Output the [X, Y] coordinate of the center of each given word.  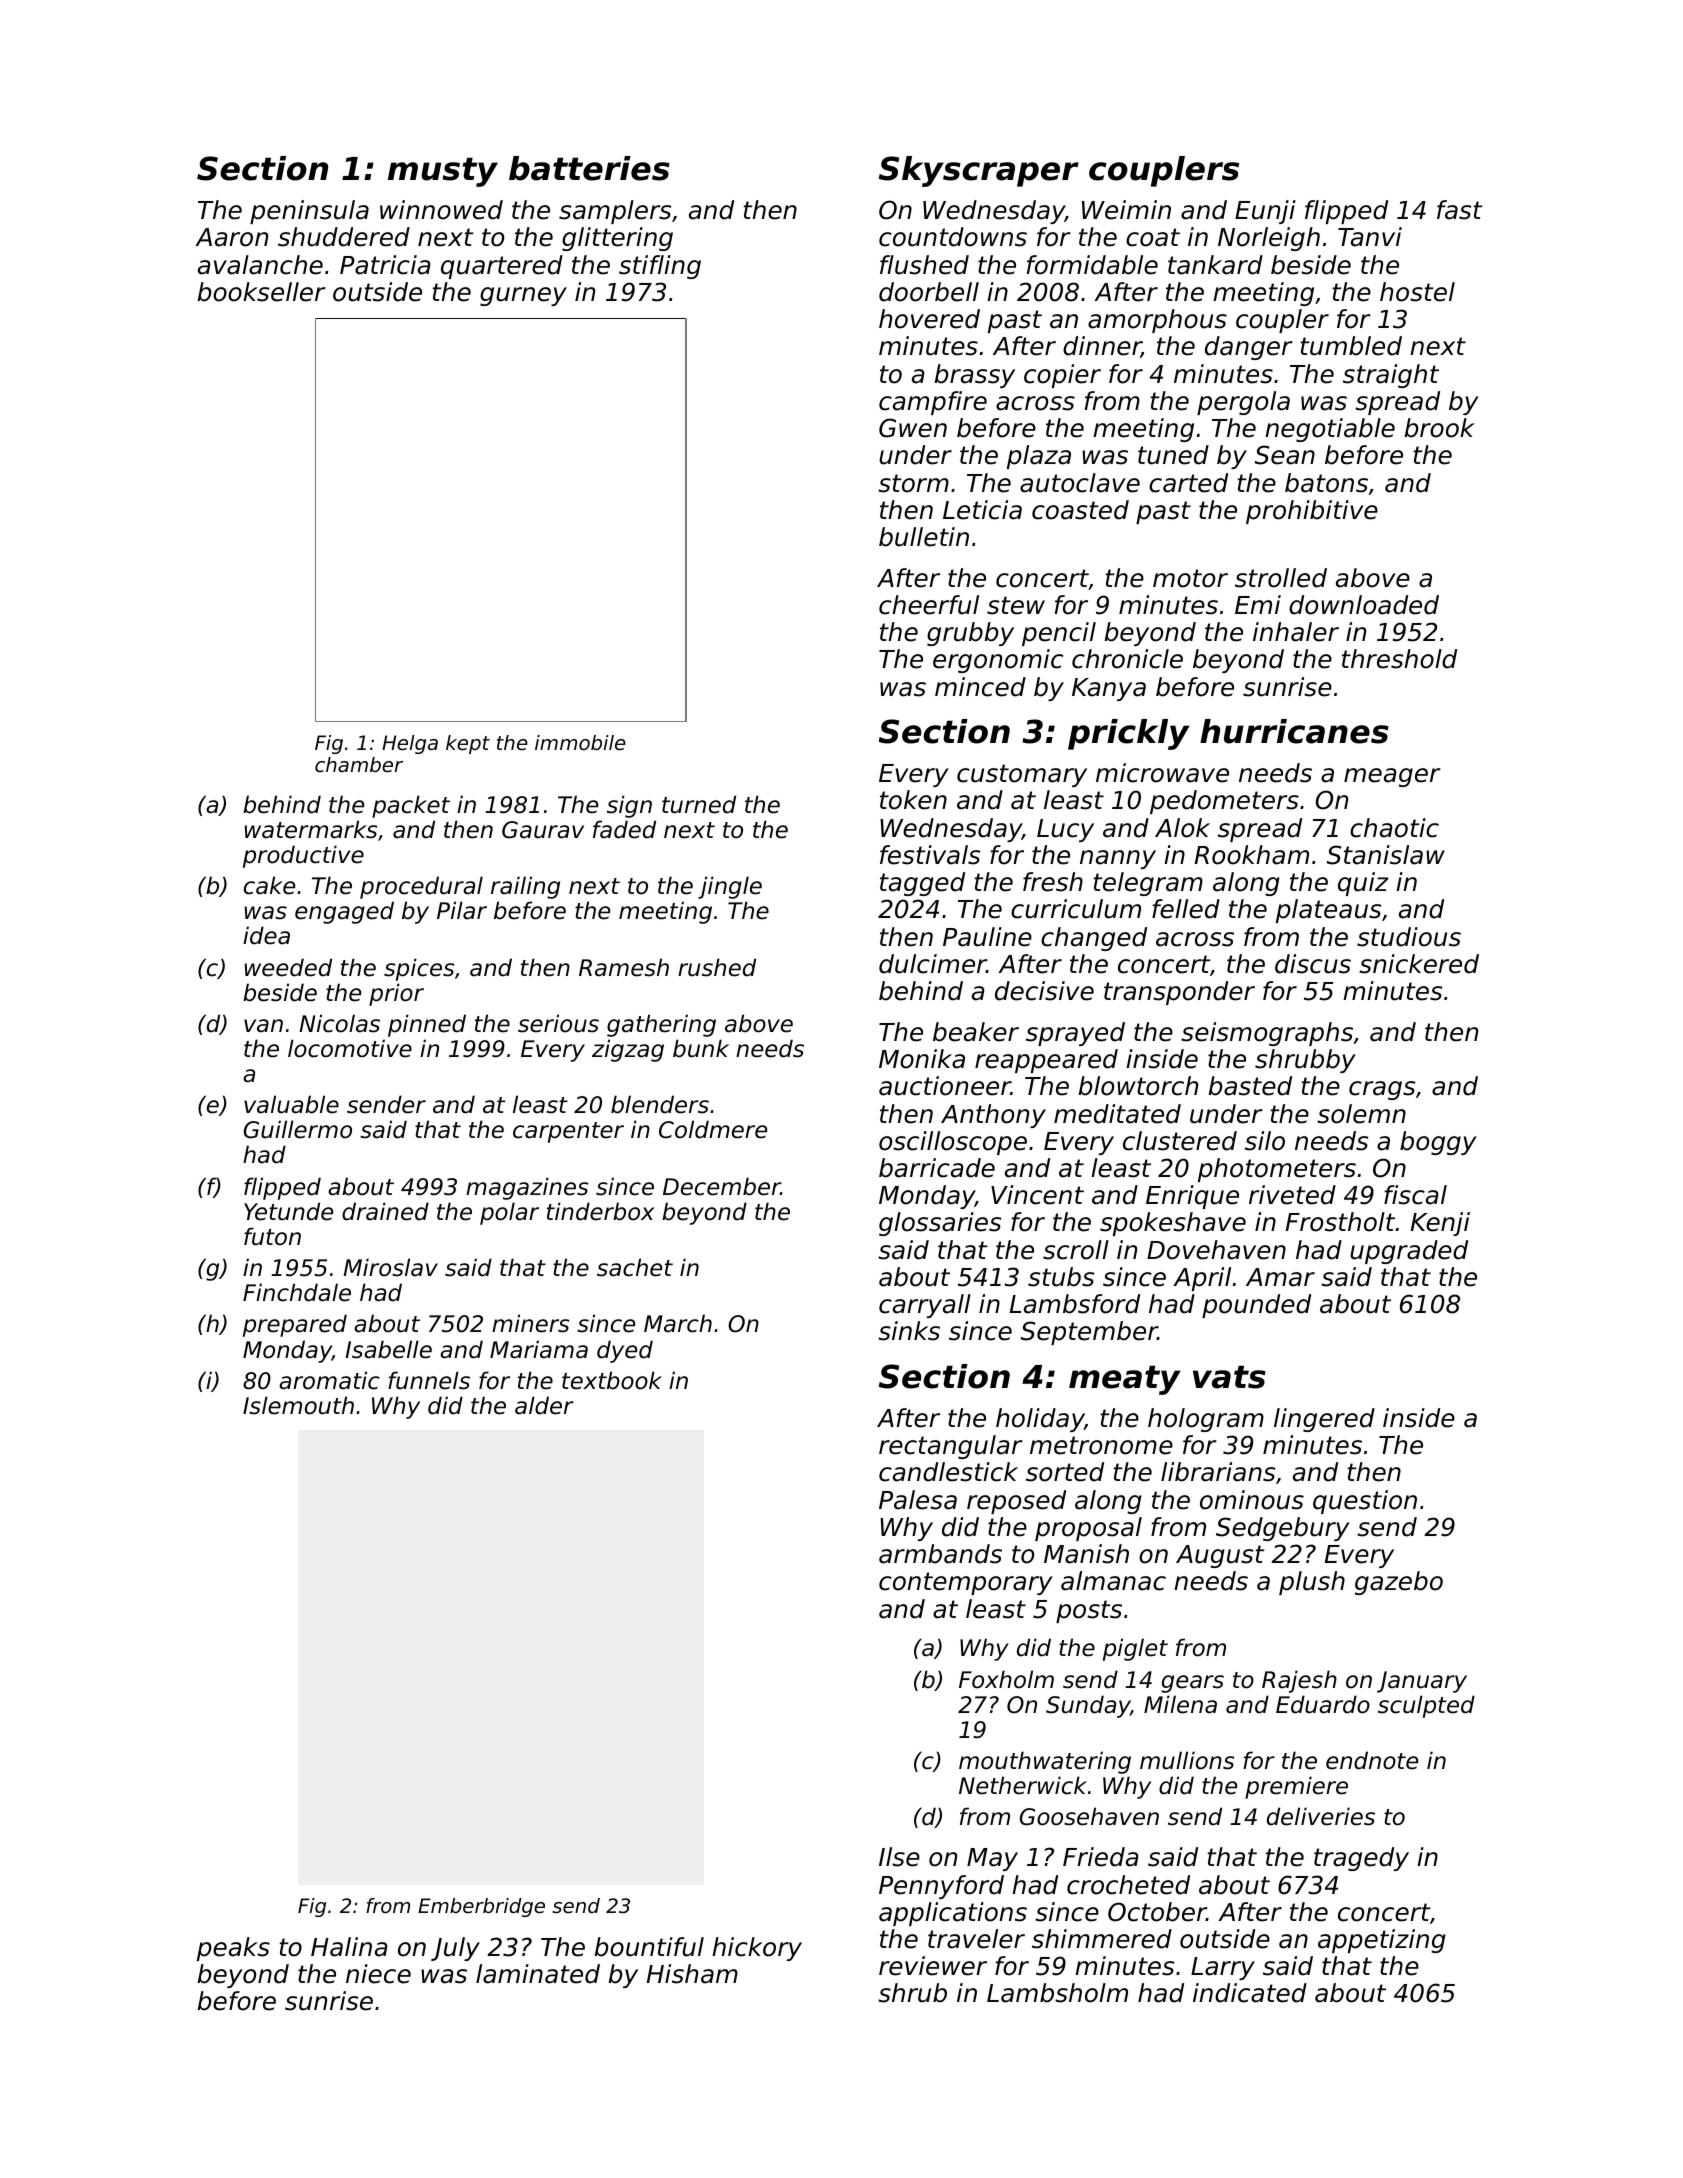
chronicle [1127, 659]
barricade [937, 1168]
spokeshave [1173, 1224]
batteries [589, 168]
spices [419, 969]
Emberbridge [481, 1907]
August [1220, 1556]
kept [468, 744]
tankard [1215, 265]
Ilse [899, 1857]
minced [980, 687]
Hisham [692, 1974]
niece [378, 1974]
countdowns [953, 237]
